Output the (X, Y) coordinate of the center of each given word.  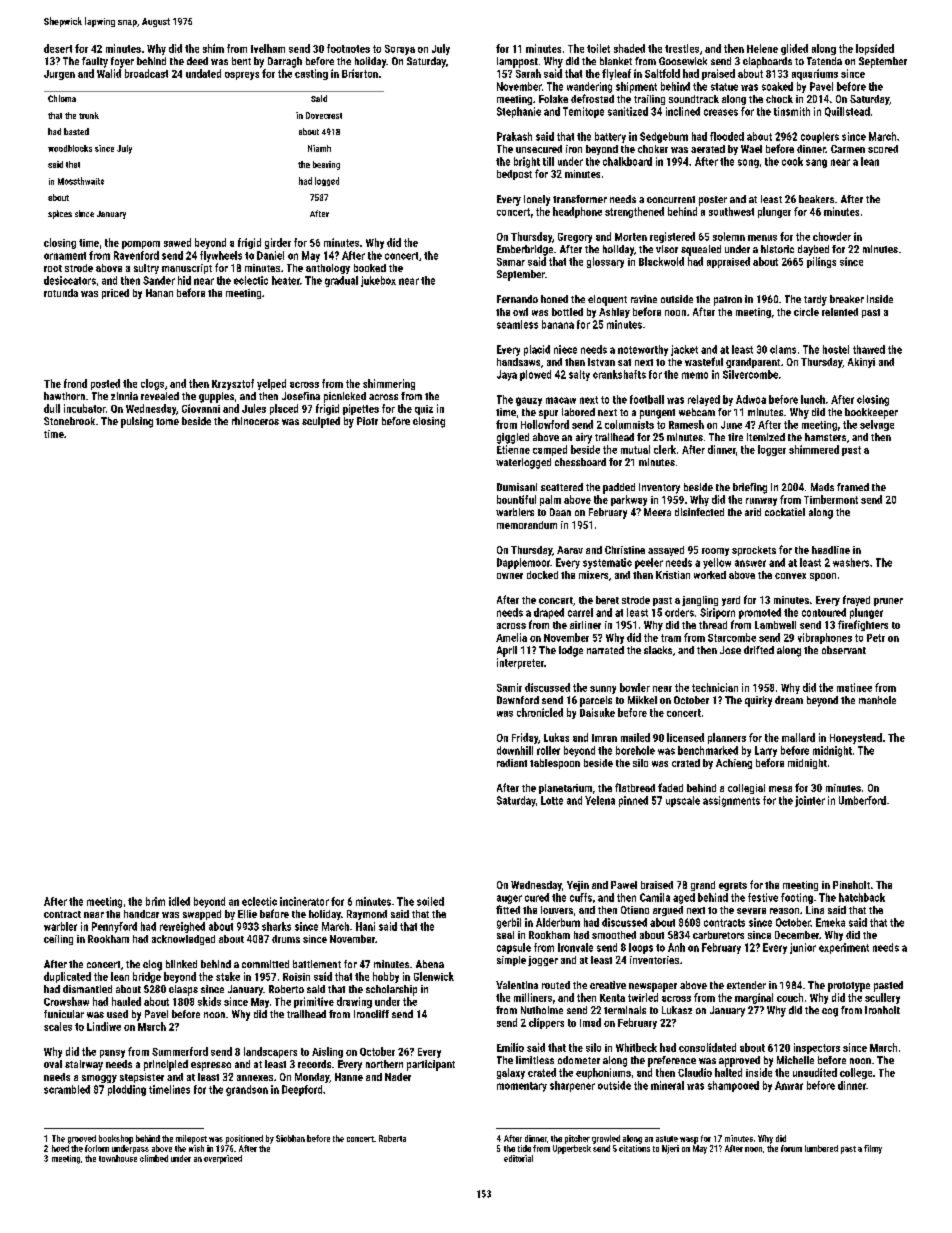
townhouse (118, 1158)
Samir (509, 687)
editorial (518, 1158)
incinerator (304, 901)
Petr (876, 638)
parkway (629, 500)
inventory (659, 488)
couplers (820, 137)
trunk (89, 115)
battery (610, 137)
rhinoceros (255, 421)
